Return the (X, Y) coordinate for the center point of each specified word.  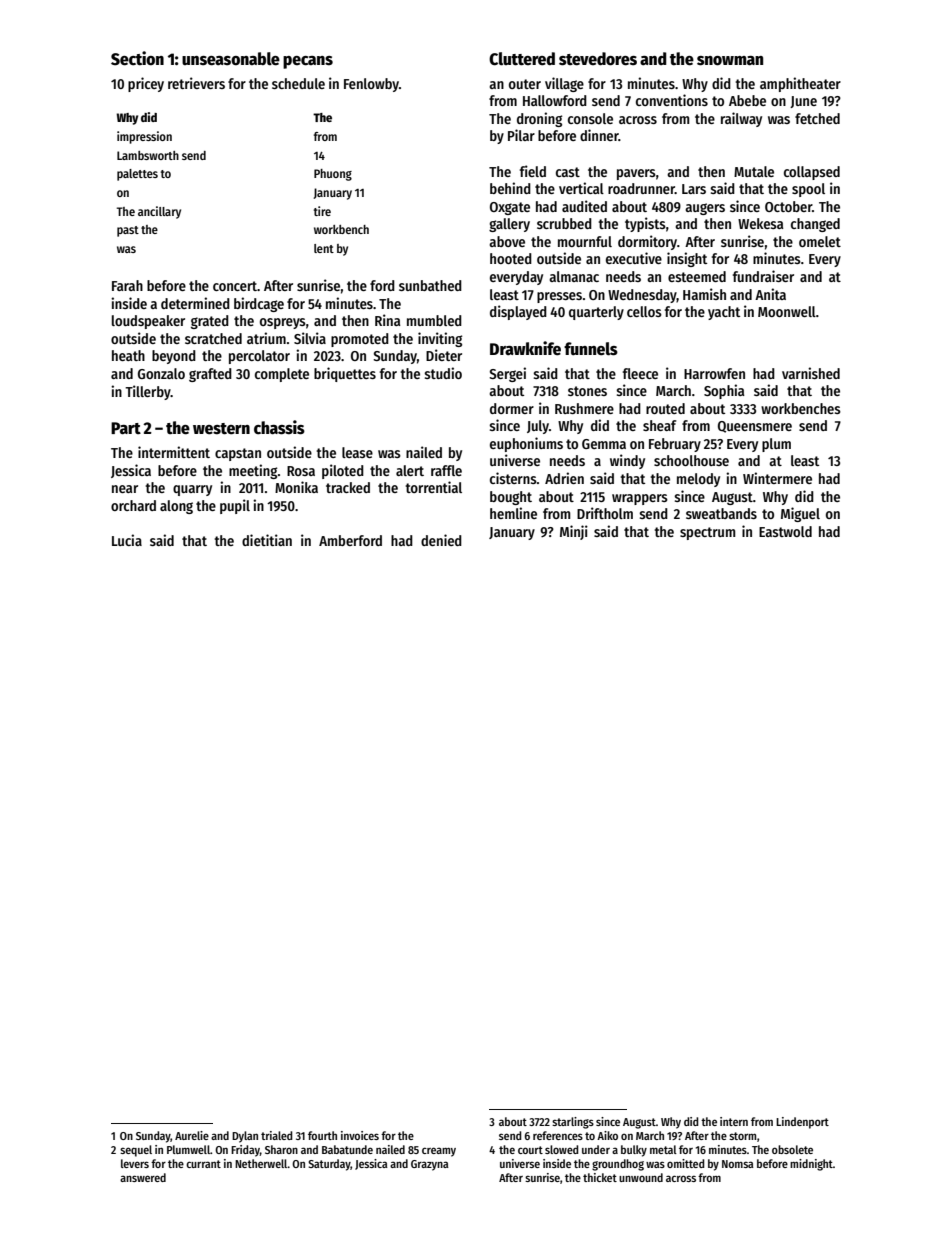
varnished (811, 373)
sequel (136, 1151)
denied (441, 540)
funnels (591, 349)
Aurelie (192, 1135)
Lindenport (802, 1123)
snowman (730, 61)
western (221, 429)
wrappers (640, 499)
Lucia (127, 540)
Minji (574, 532)
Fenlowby (371, 85)
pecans (308, 62)
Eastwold (785, 531)
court (530, 1150)
